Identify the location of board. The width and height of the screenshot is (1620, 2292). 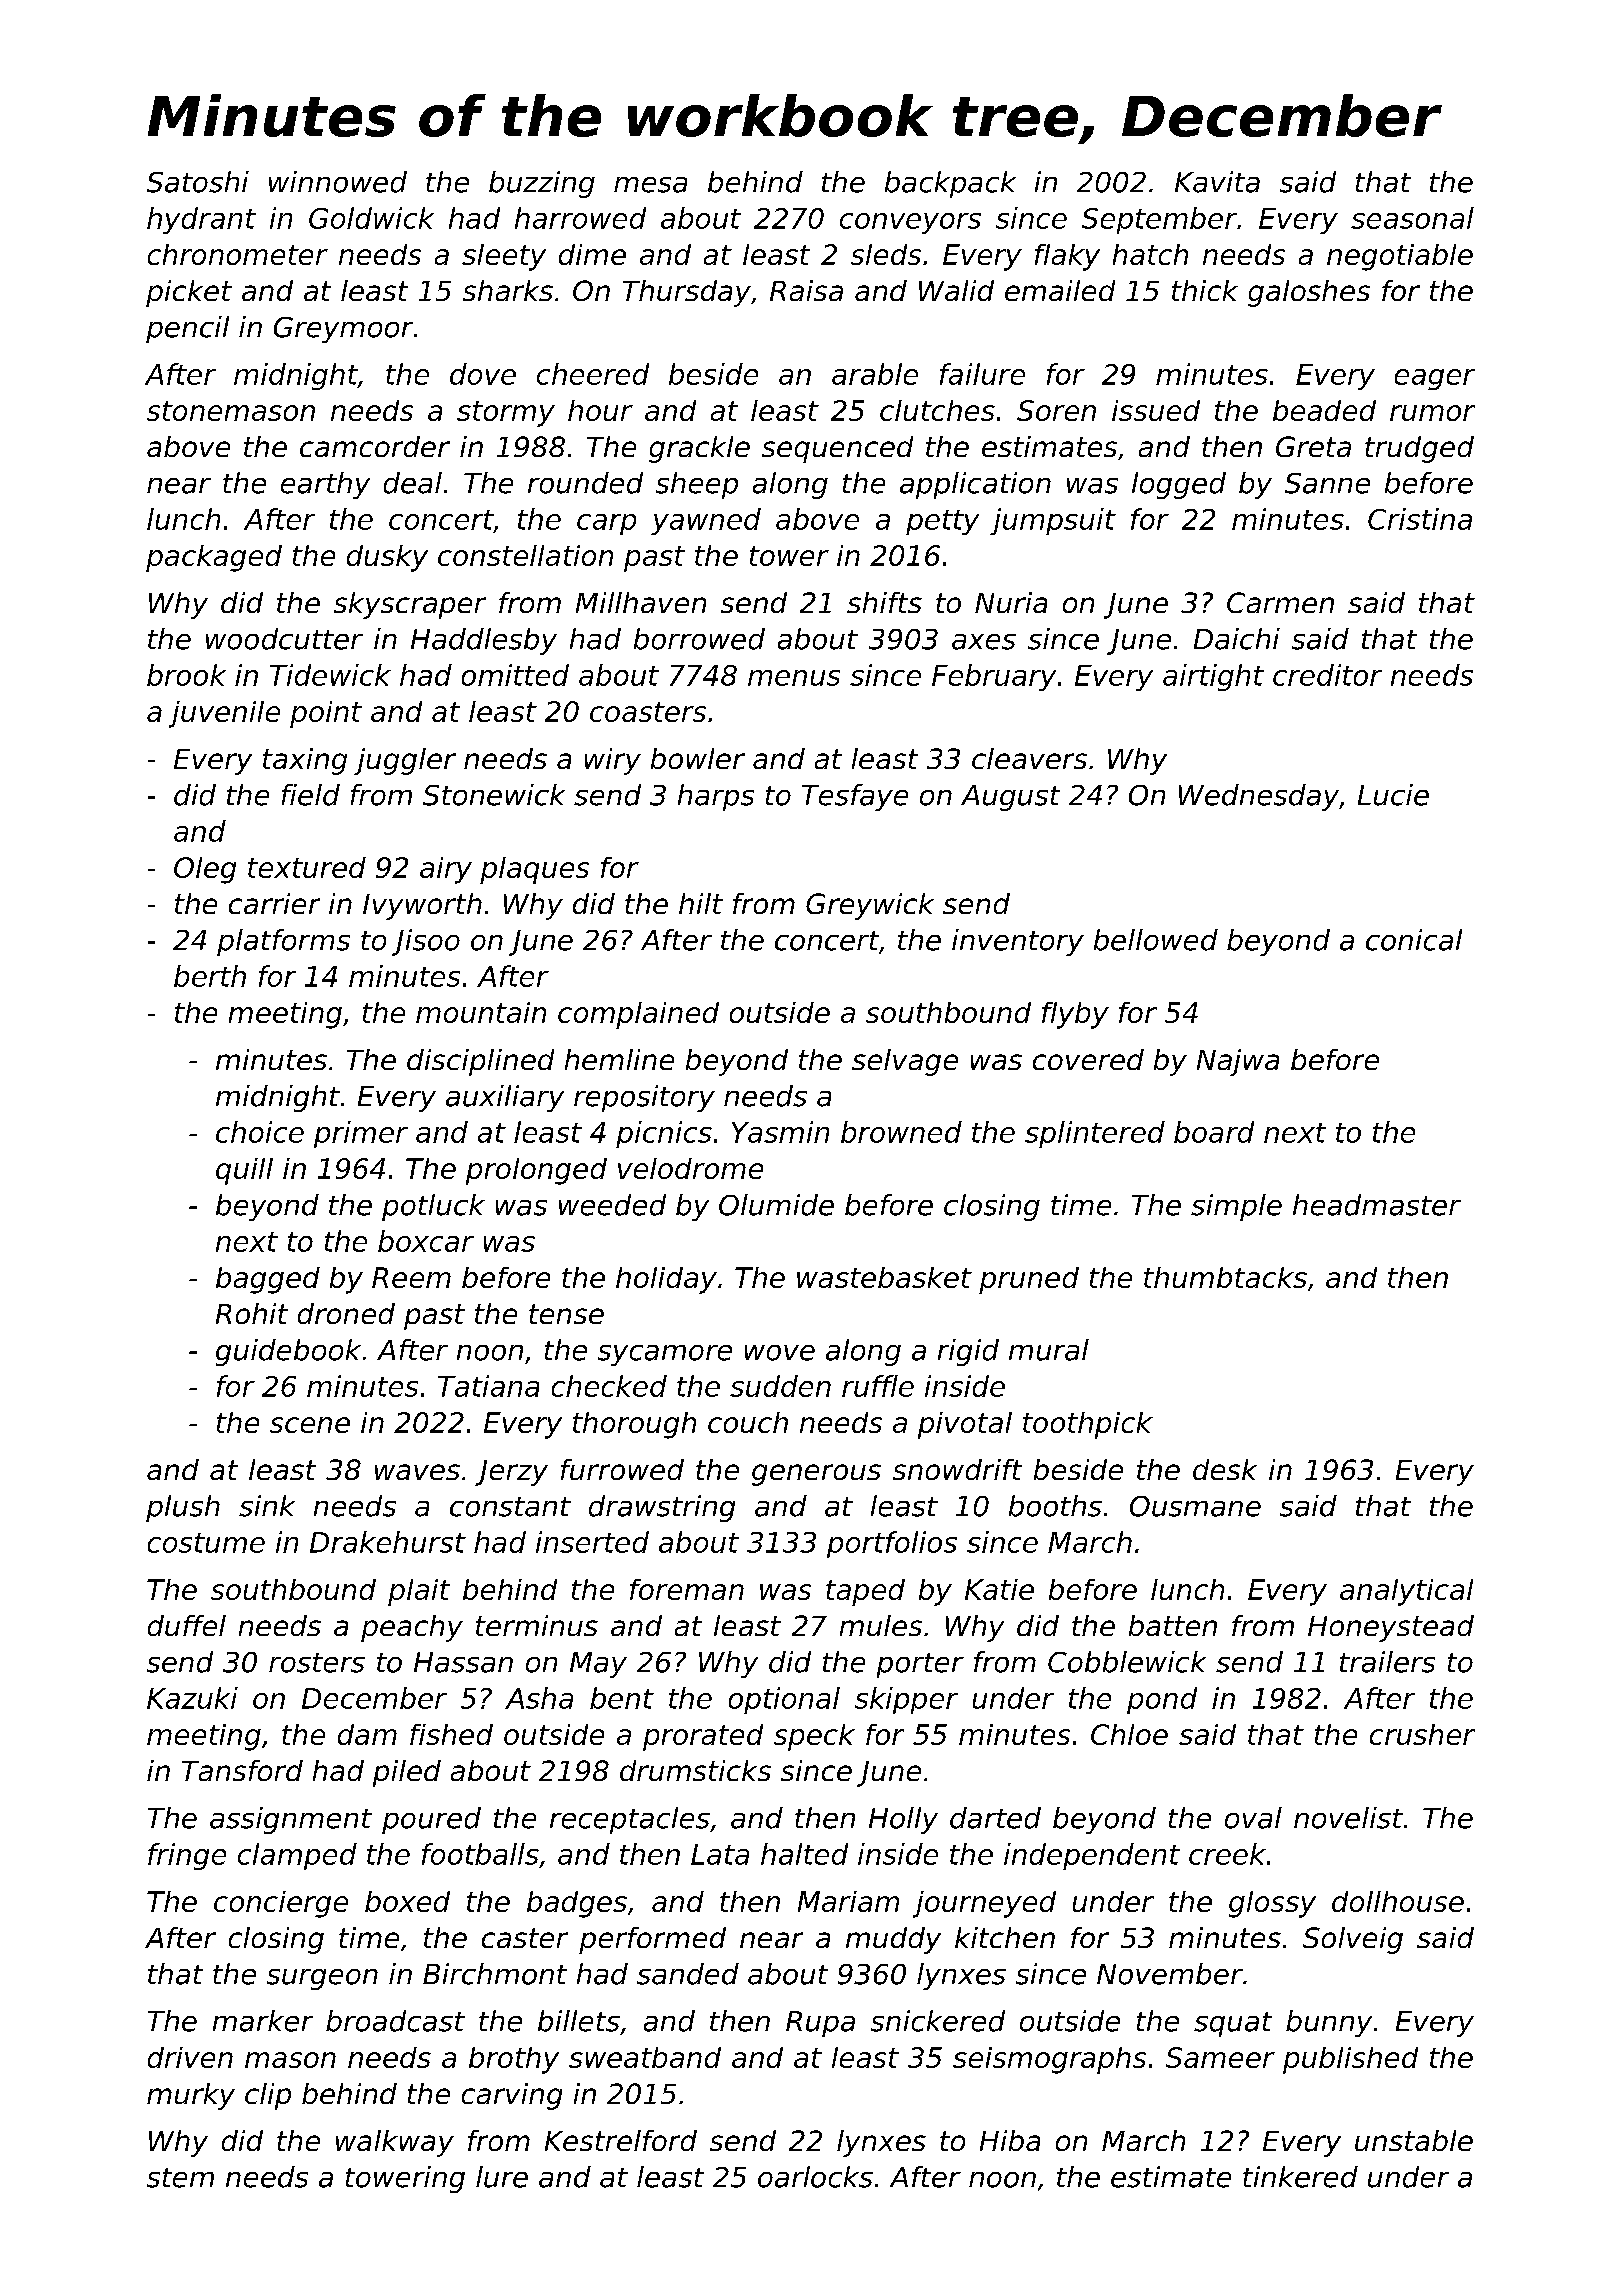
(1214, 1132).
